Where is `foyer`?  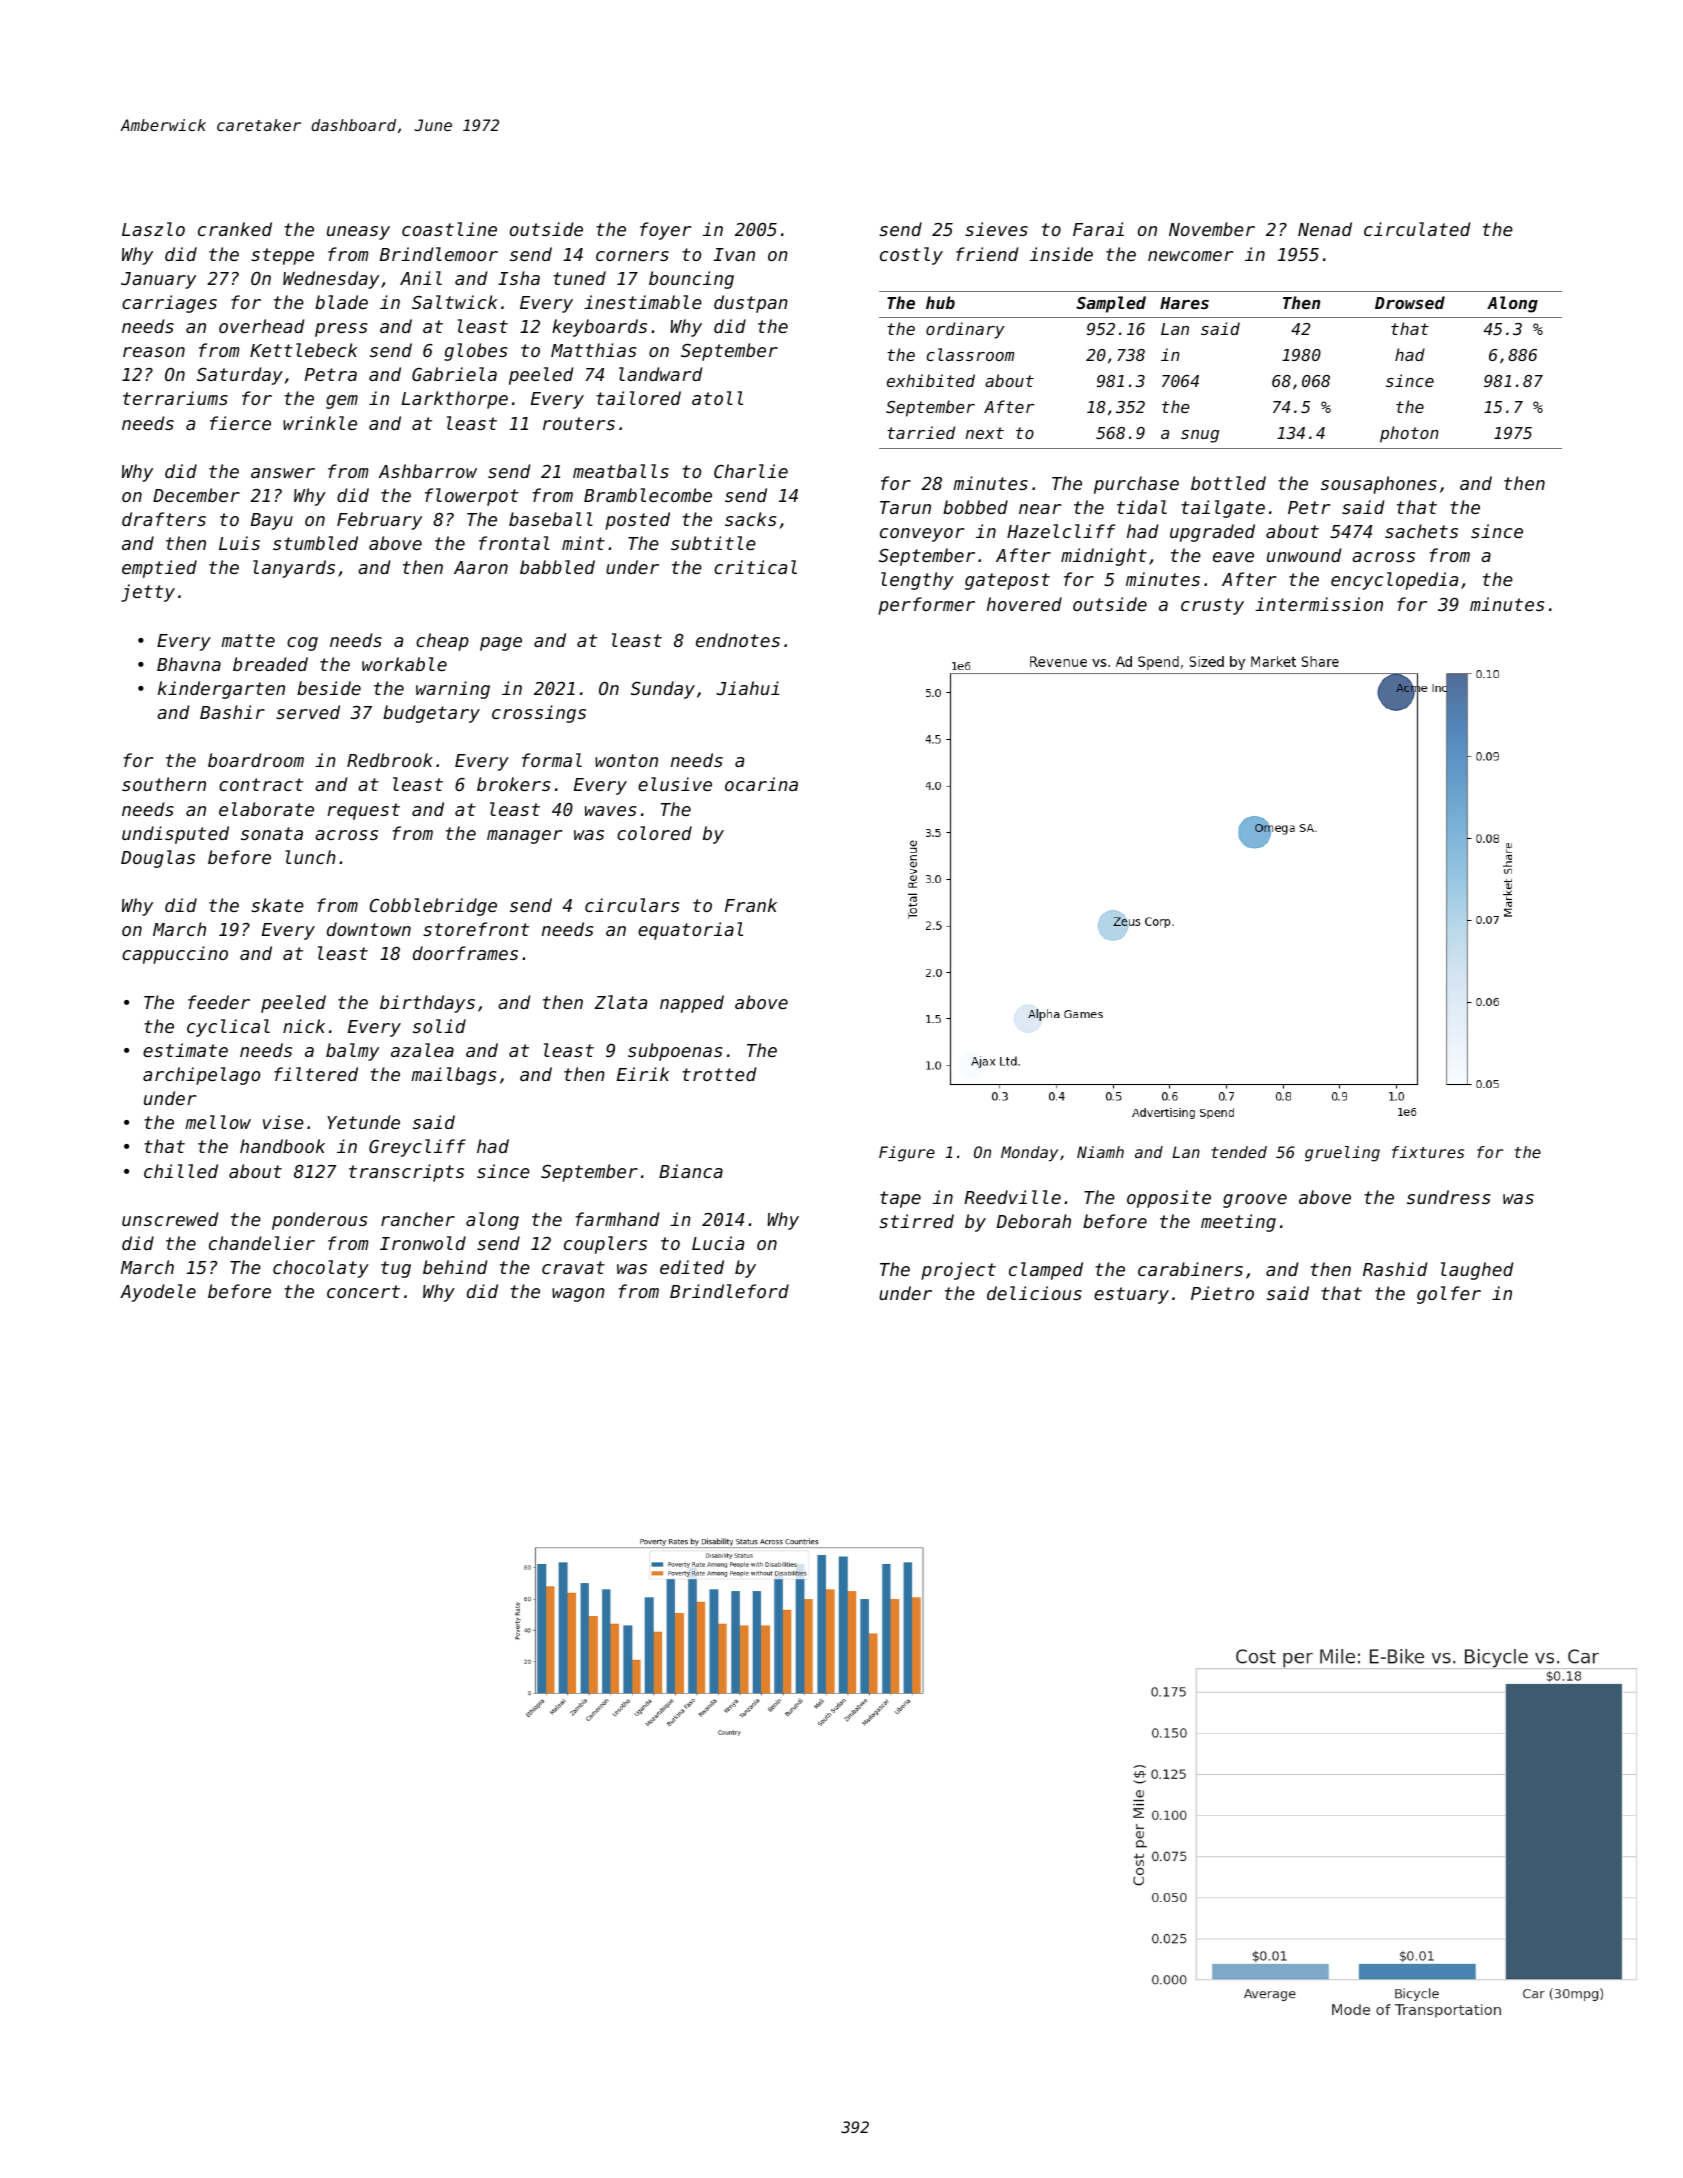
foyer is located at coordinates (665, 231).
